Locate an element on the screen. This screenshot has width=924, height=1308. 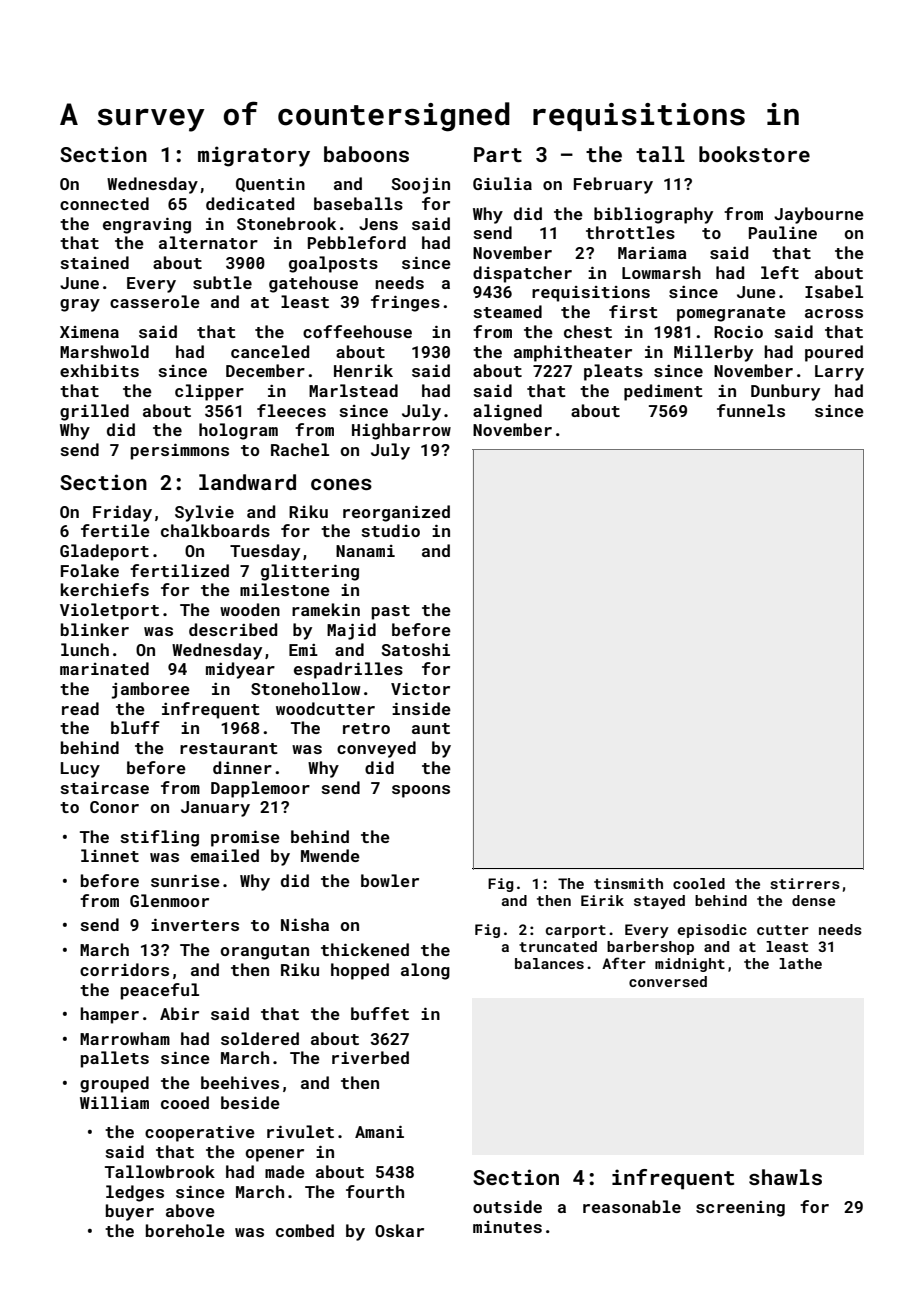
Lucy is located at coordinates (80, 770).
